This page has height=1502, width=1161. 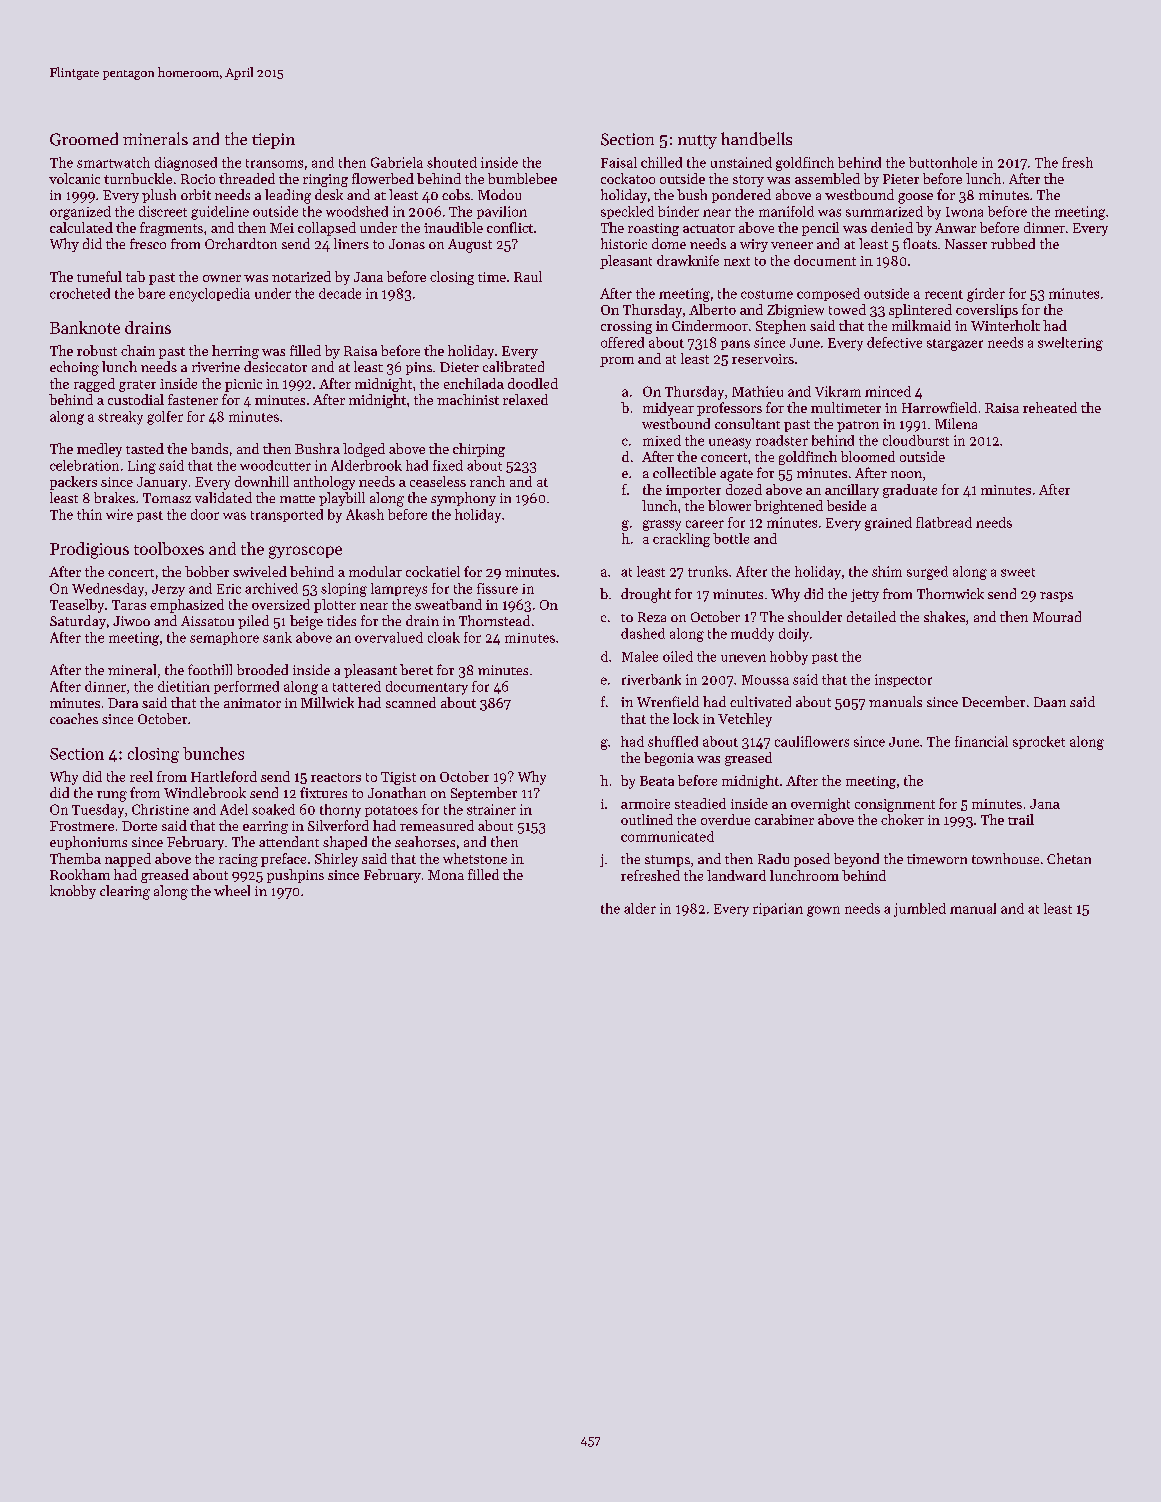 I want to click on bumblebee, so click(x=522, y=178).
